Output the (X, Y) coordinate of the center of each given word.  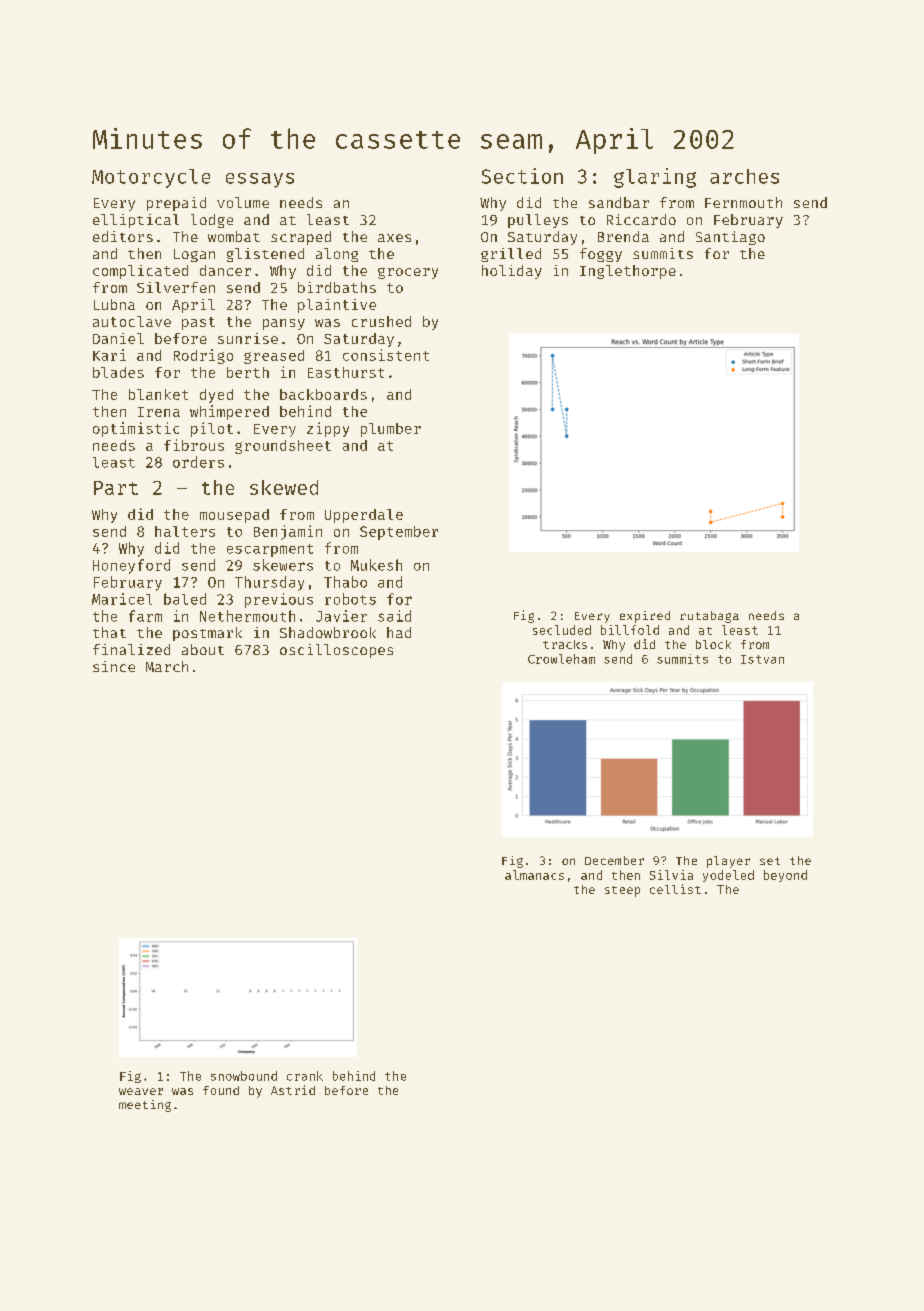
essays (260, 180)
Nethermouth (247, 616)
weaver (141, 1091)
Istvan (762, 659)
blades (118, 372)
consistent (386, 355)
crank (305, 1076)
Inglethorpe (628, 272)
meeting (145, 1106)
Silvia (671, 875)
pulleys (538, 221)
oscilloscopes (336, 651)
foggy (601, 255)
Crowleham (561, 659)
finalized (131, 649)
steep (622, 891)
